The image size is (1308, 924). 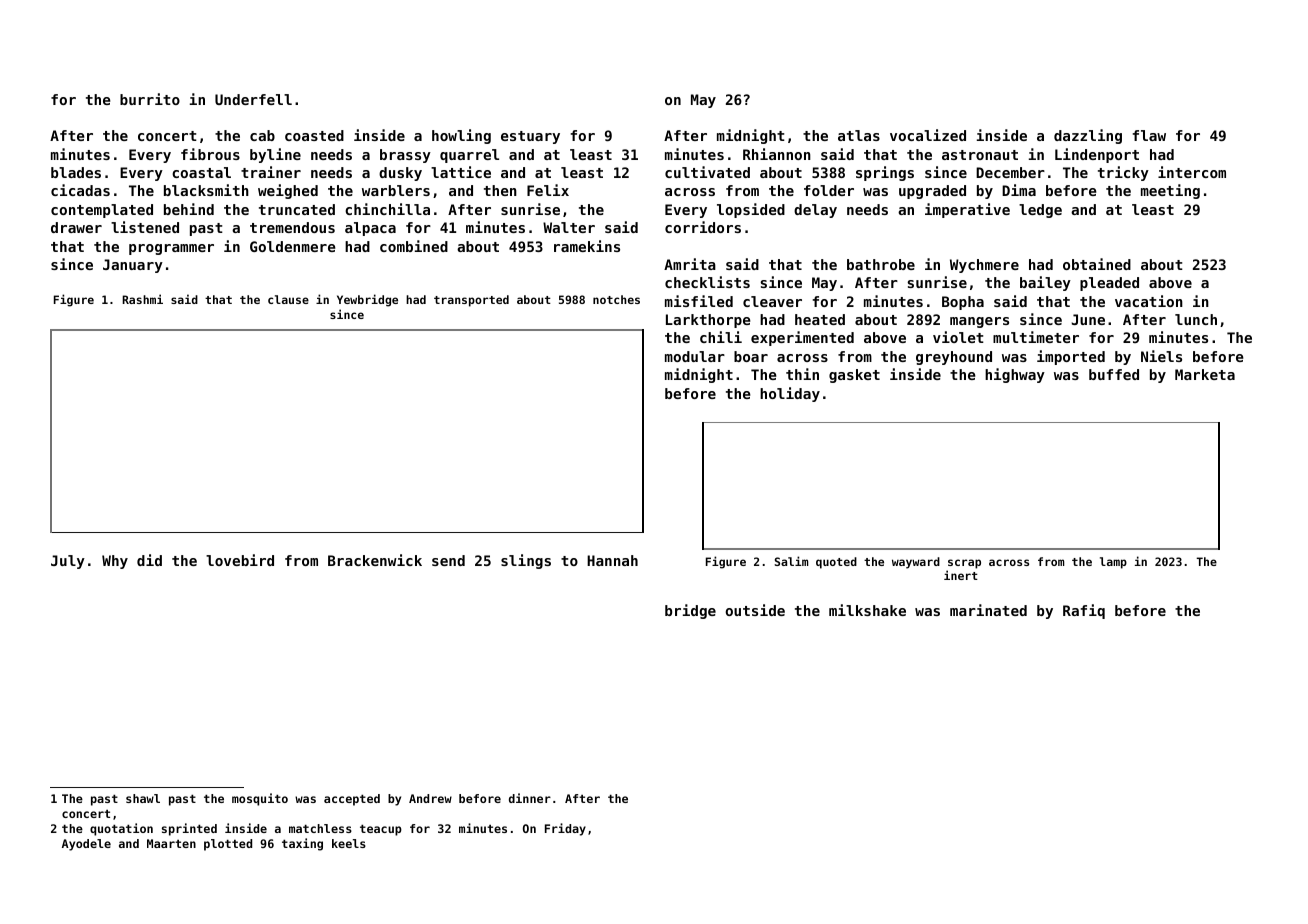 I want to click on mosquito, so click(x=260, y=799).
